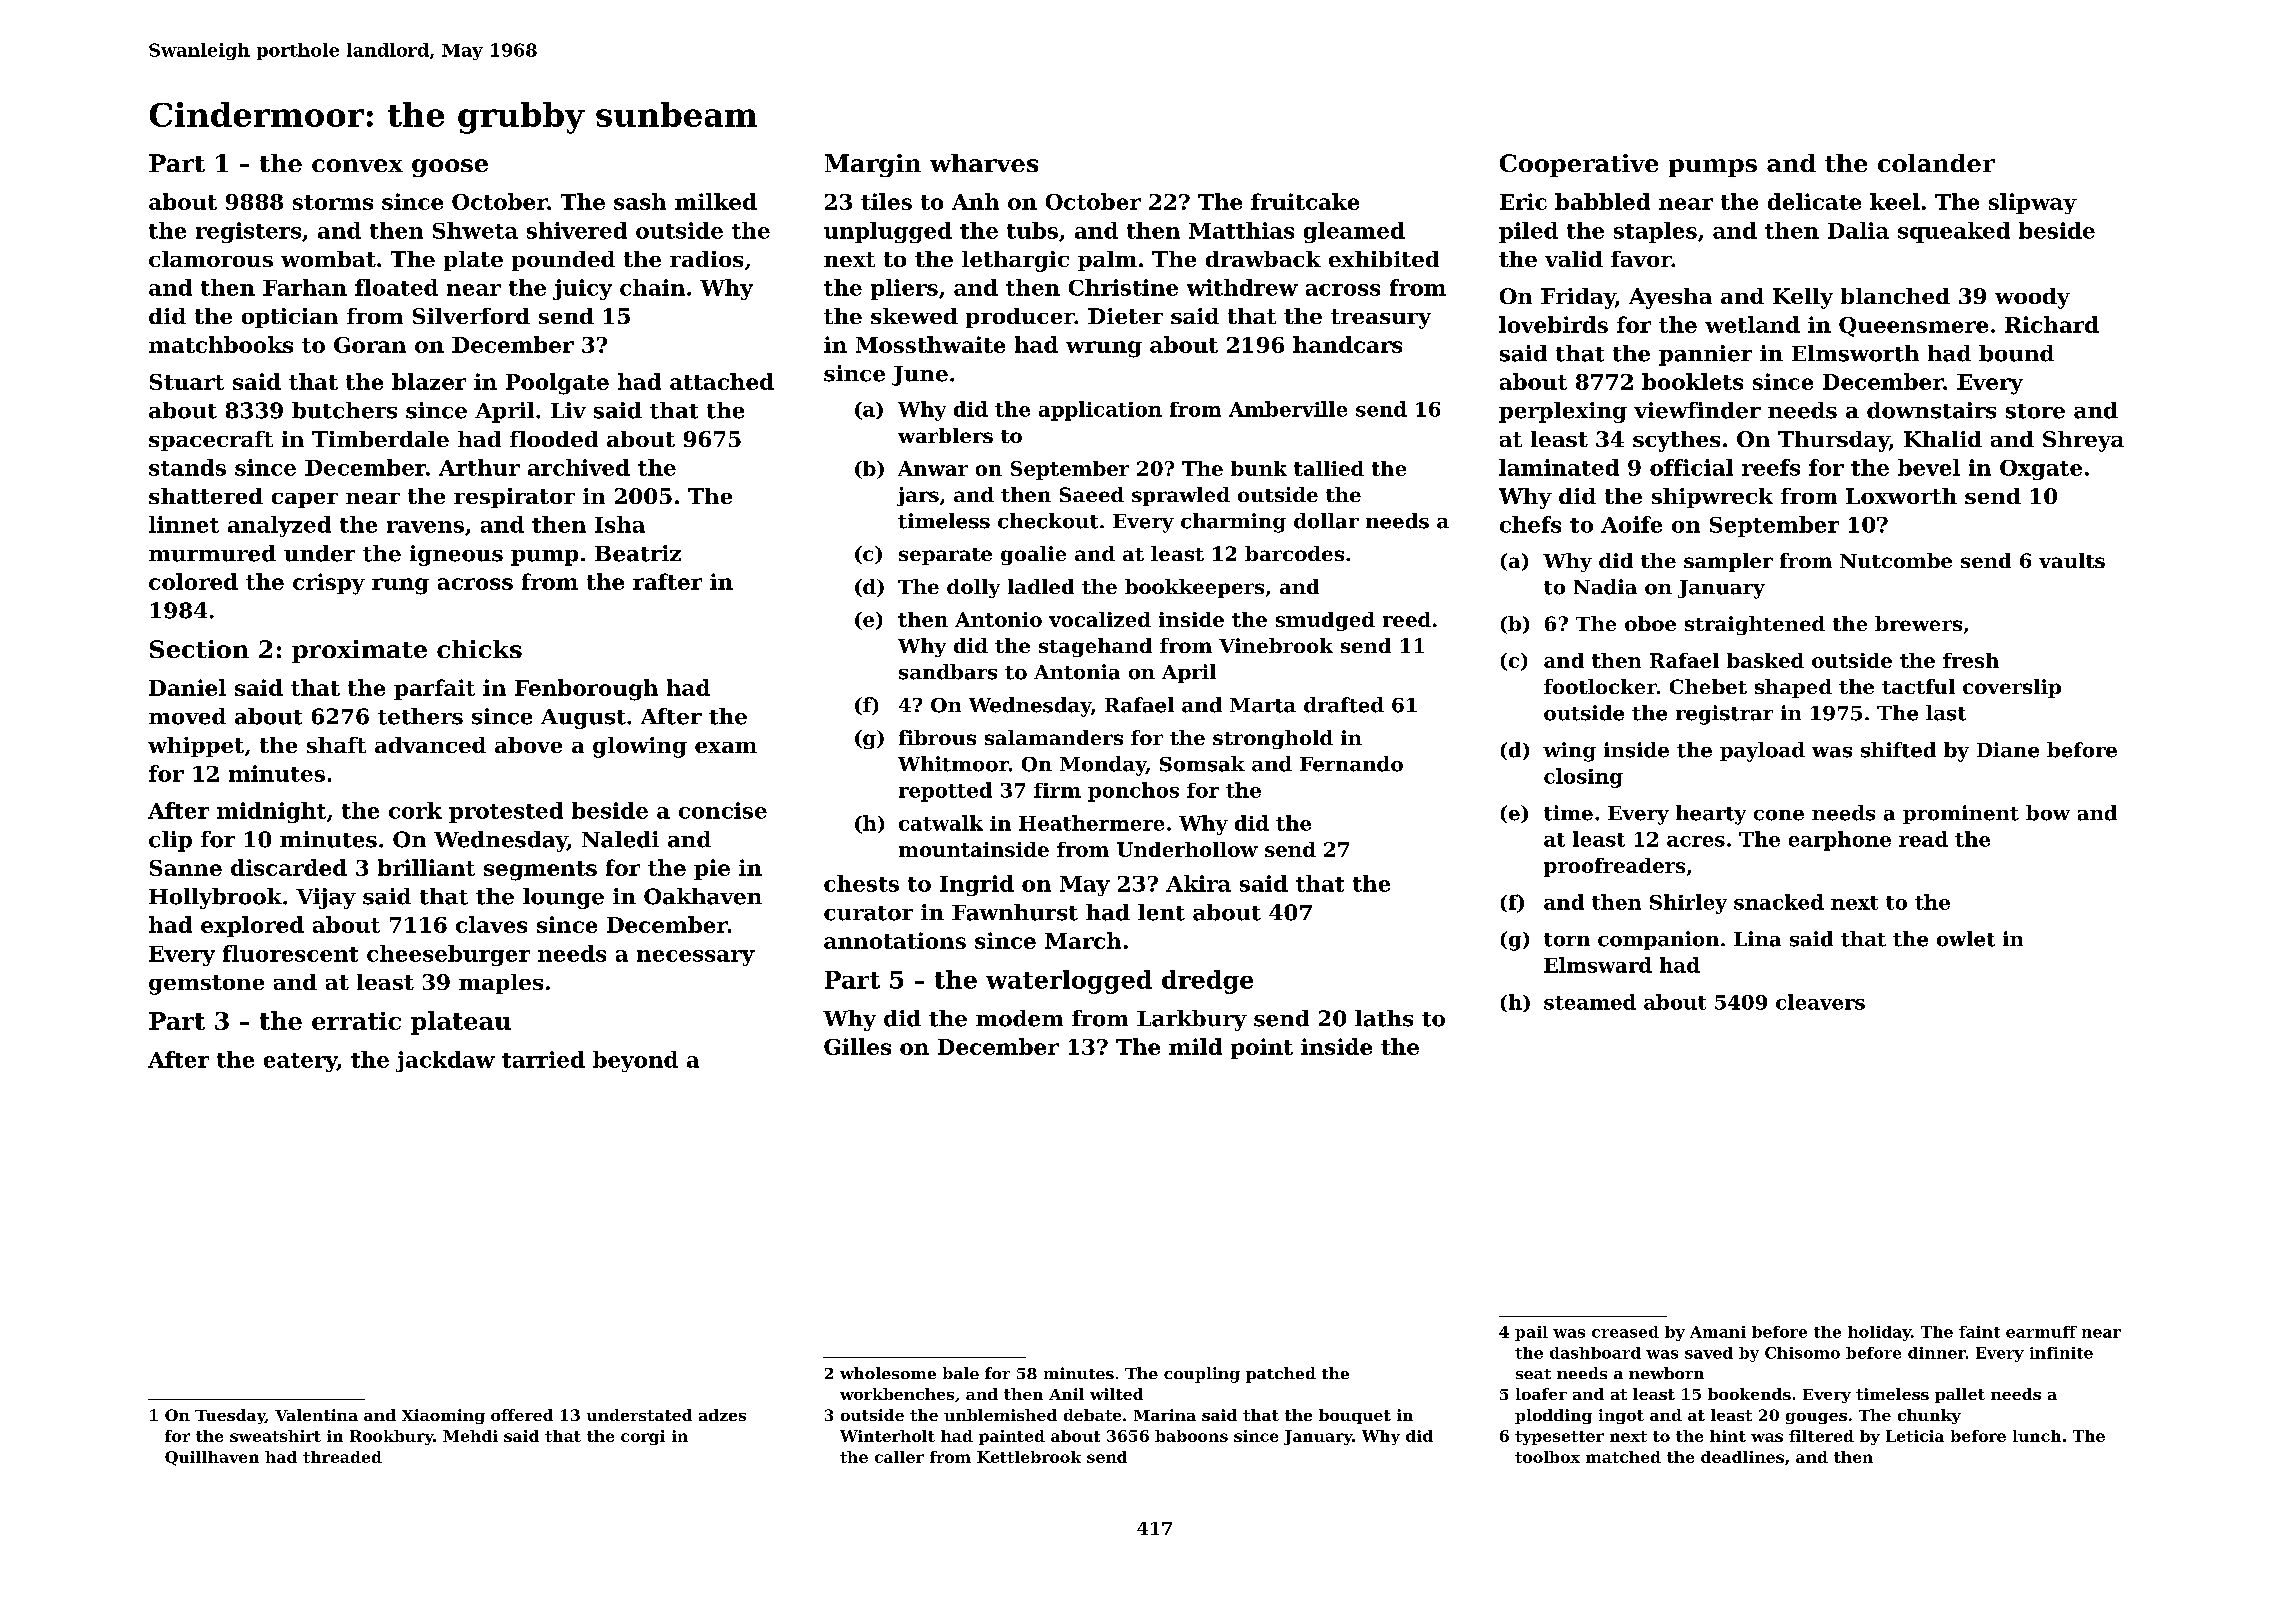 The width and height of the screenshot is (2273, 1607). I want to click on catwalk, so click(941, 823).
